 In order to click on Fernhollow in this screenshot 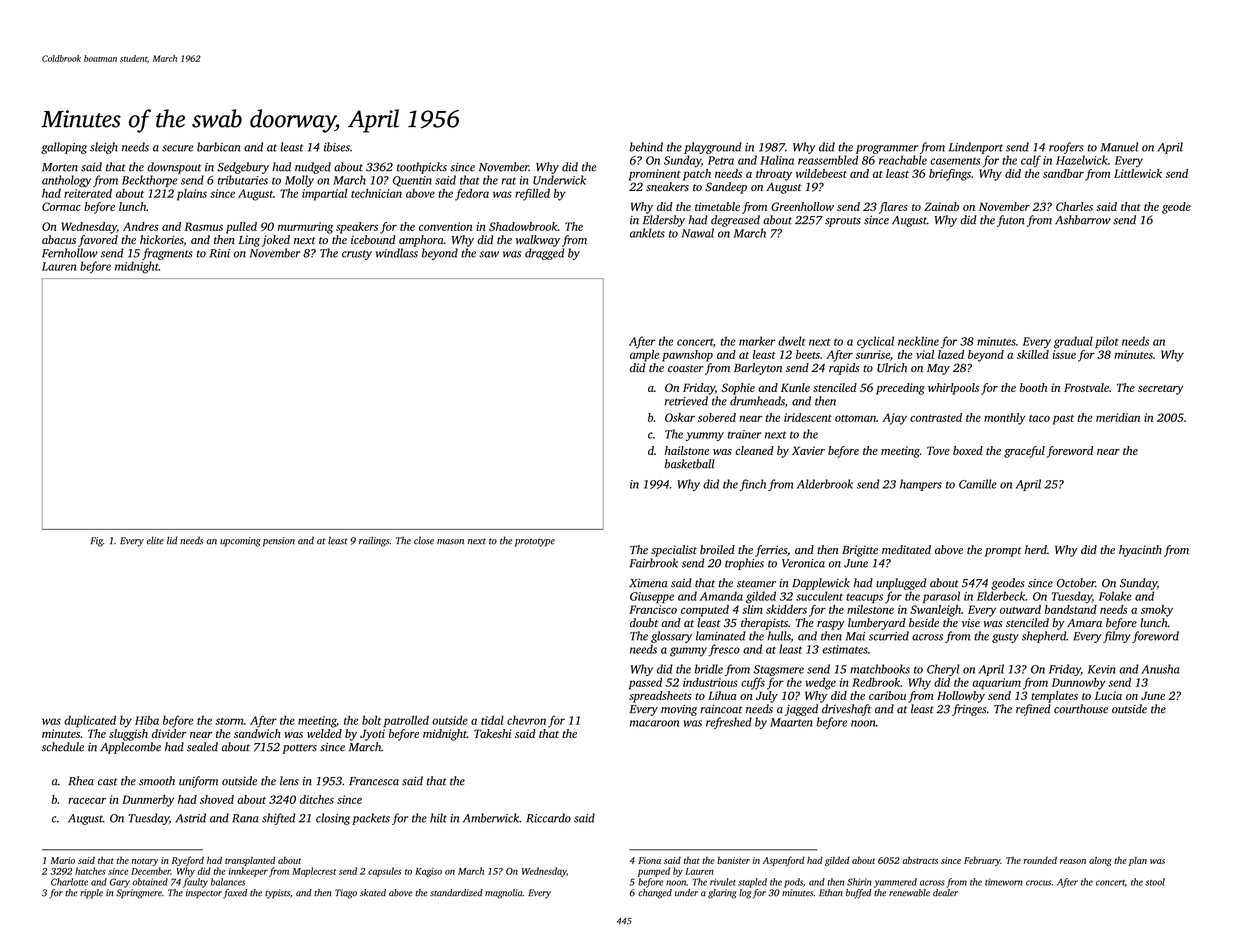, I will do `click(70, 253)`.
